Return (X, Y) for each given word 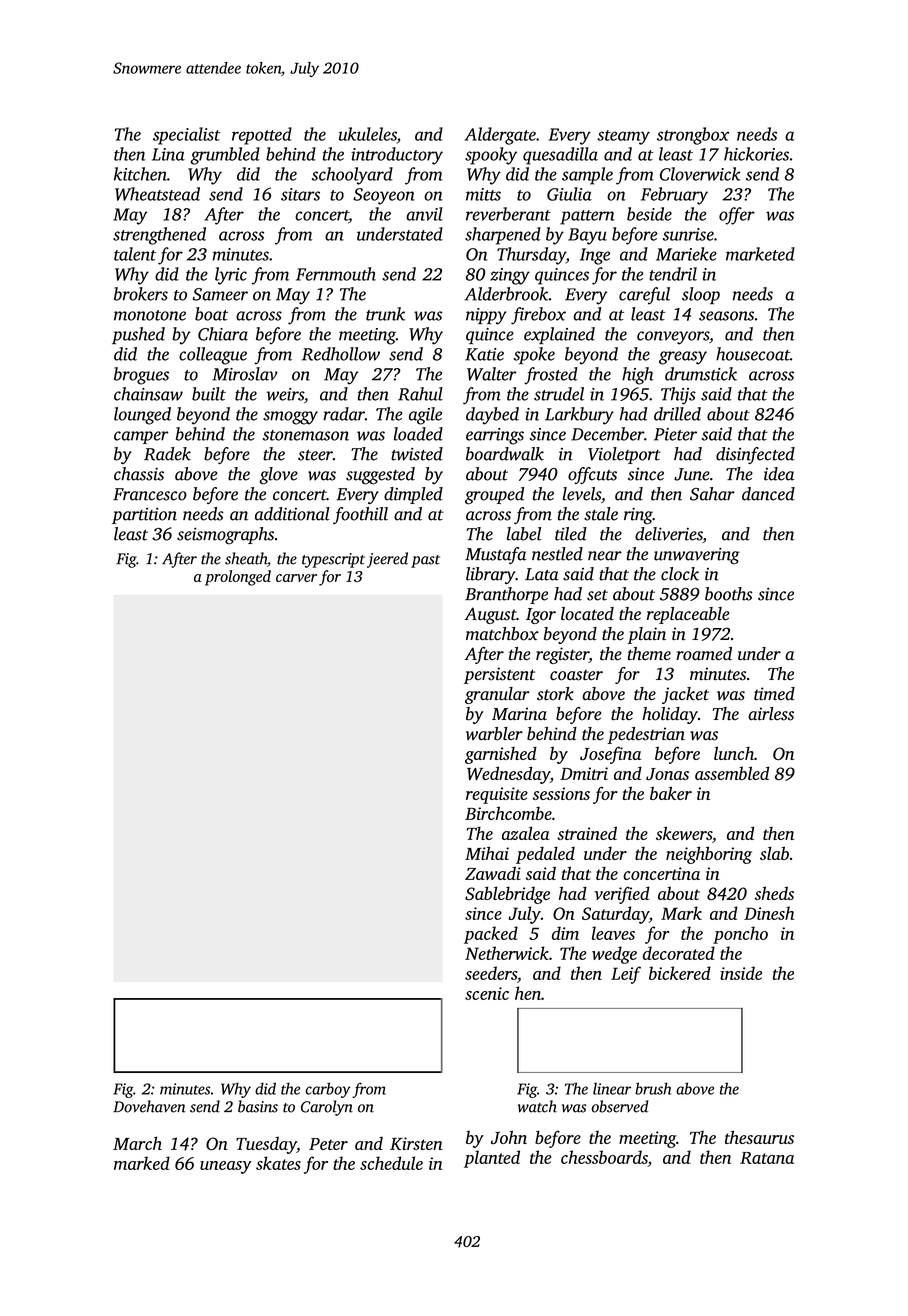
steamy (623, 137)
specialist (187, 136)
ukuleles (368, 134)
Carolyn (327, 1108)
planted (492, 1159)
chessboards (604, 1158)
